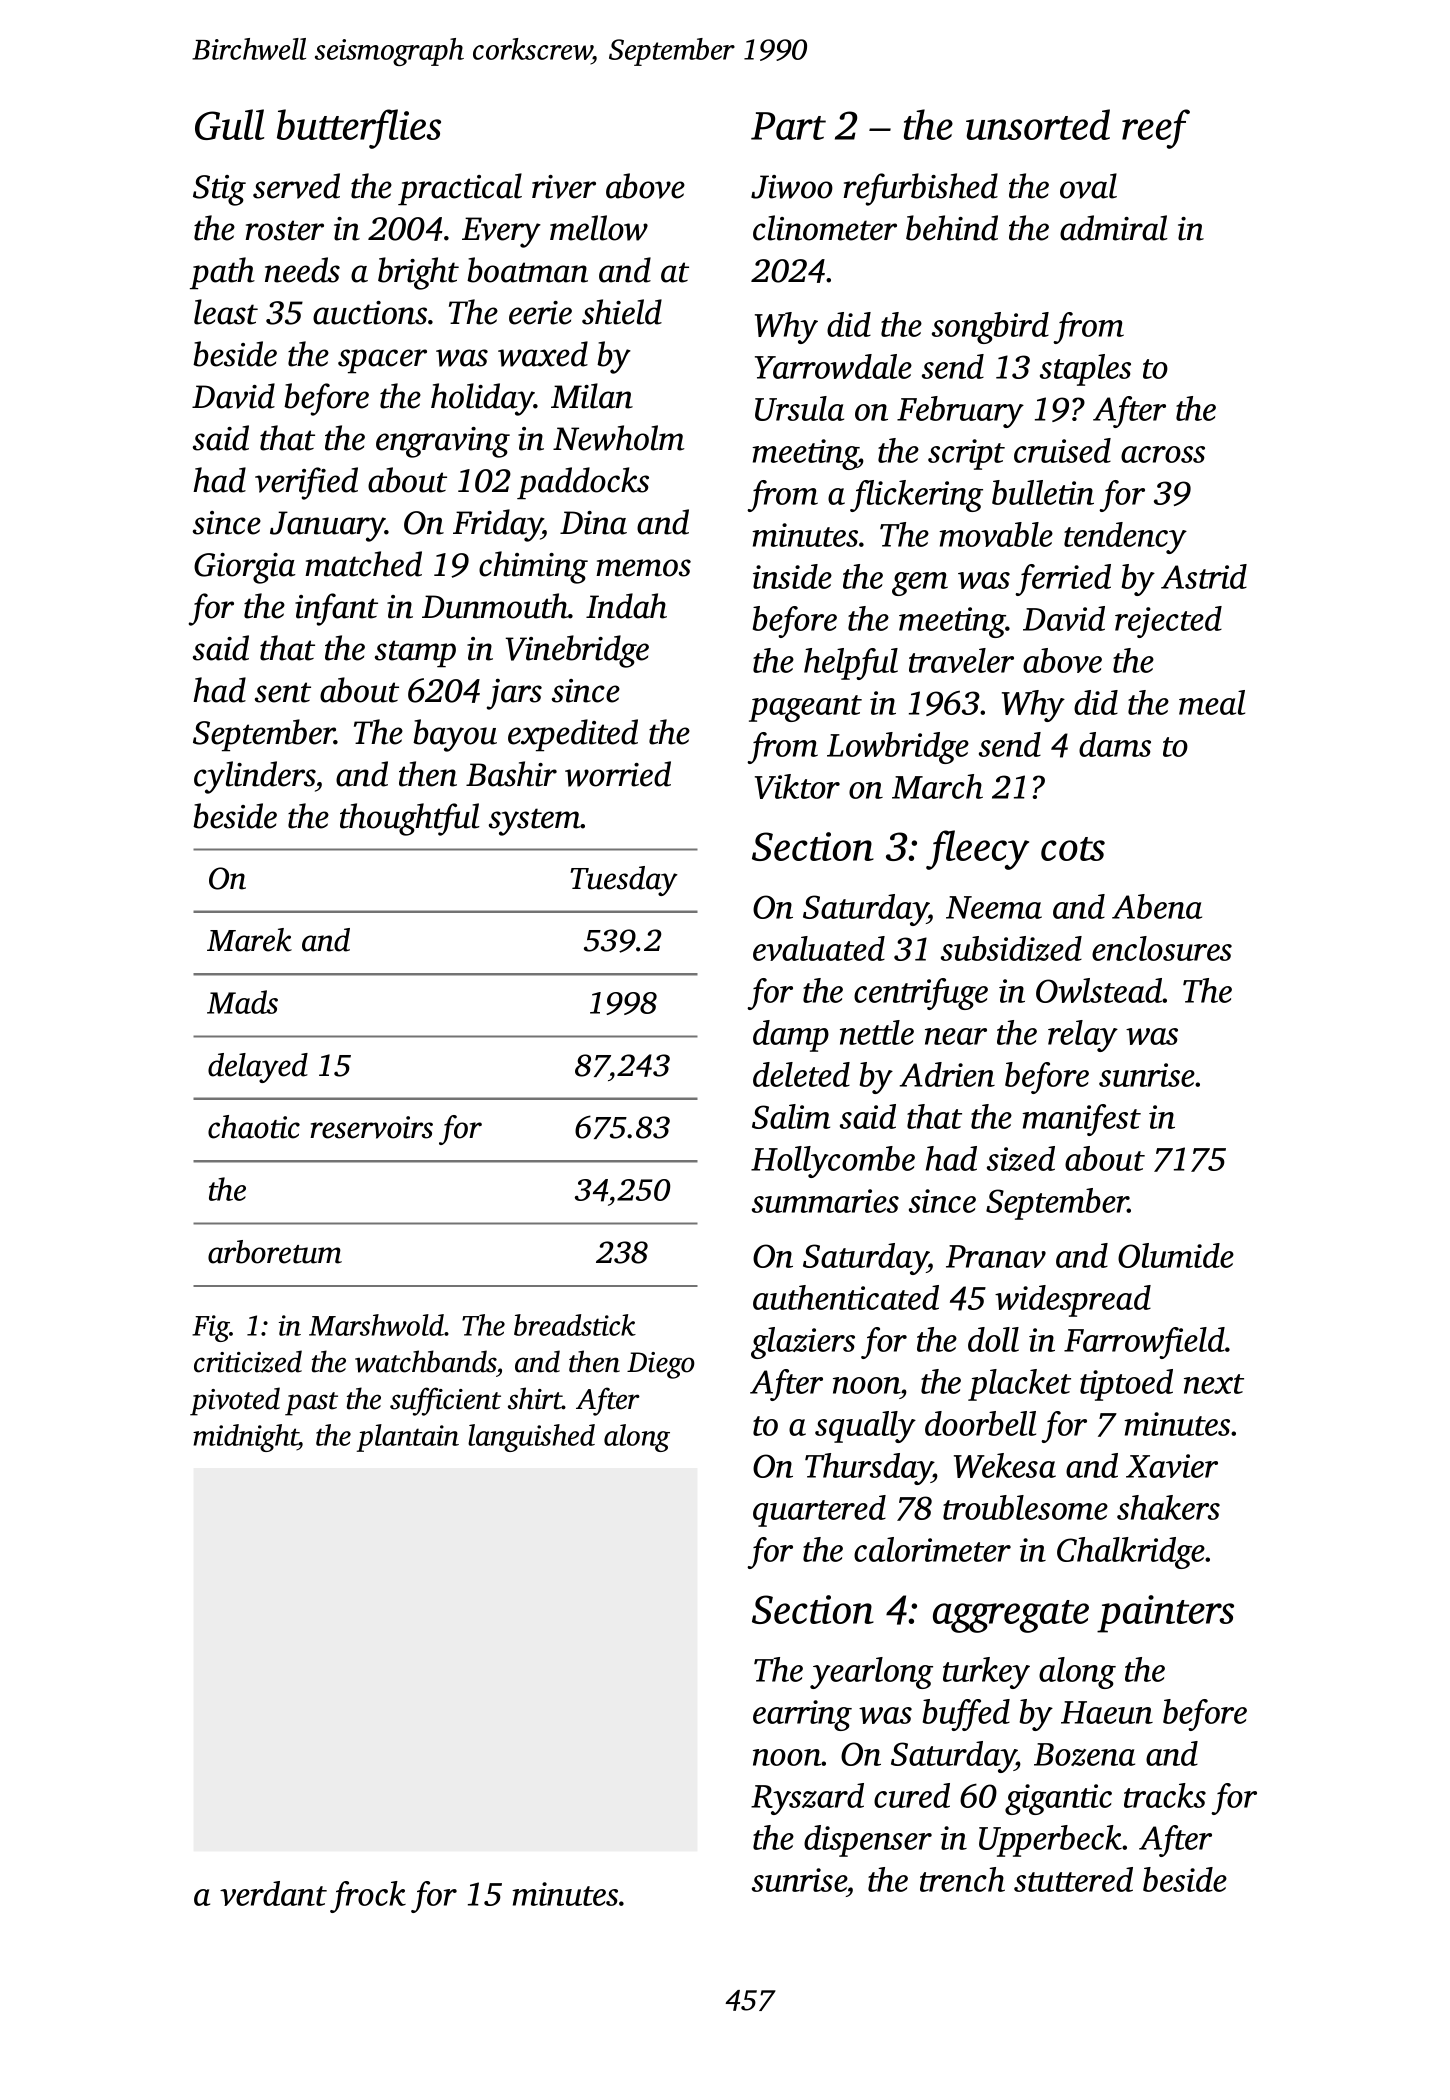  I want to click on relay, so click(1083, 1036).
